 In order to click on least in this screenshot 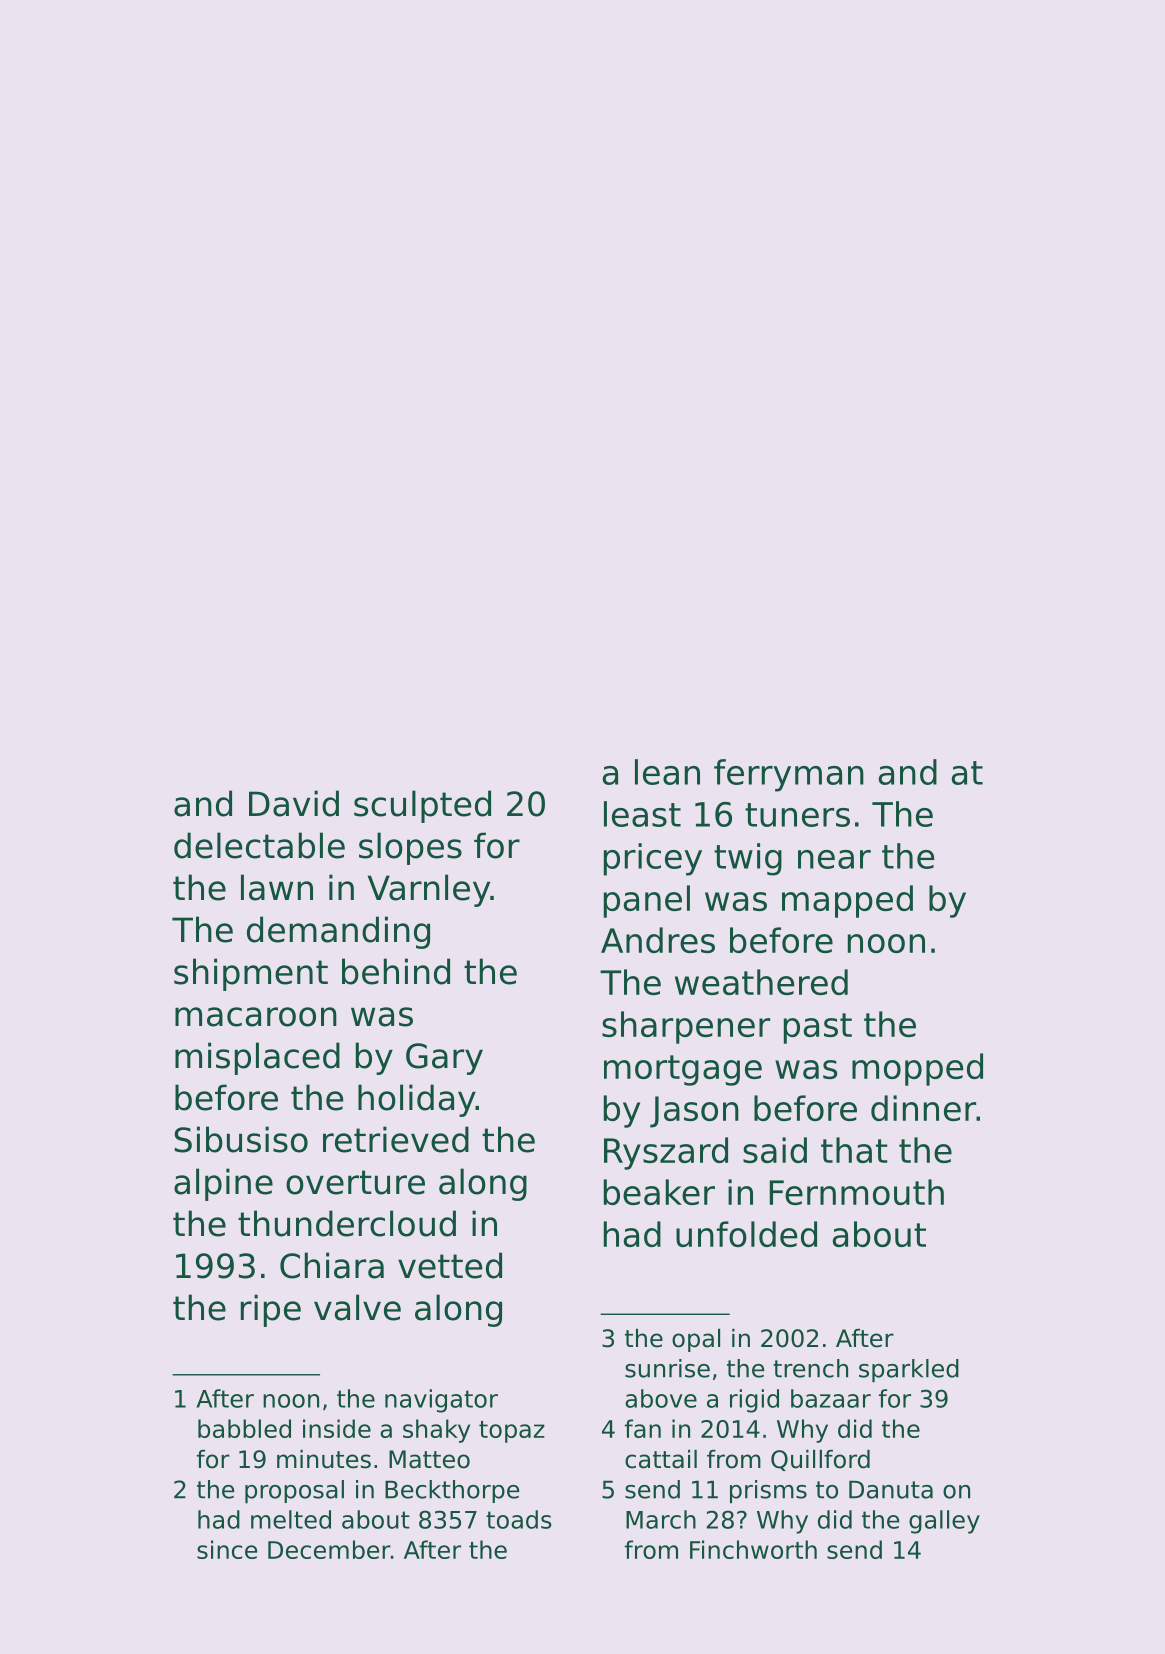, I will do `click(642, 814)`.
